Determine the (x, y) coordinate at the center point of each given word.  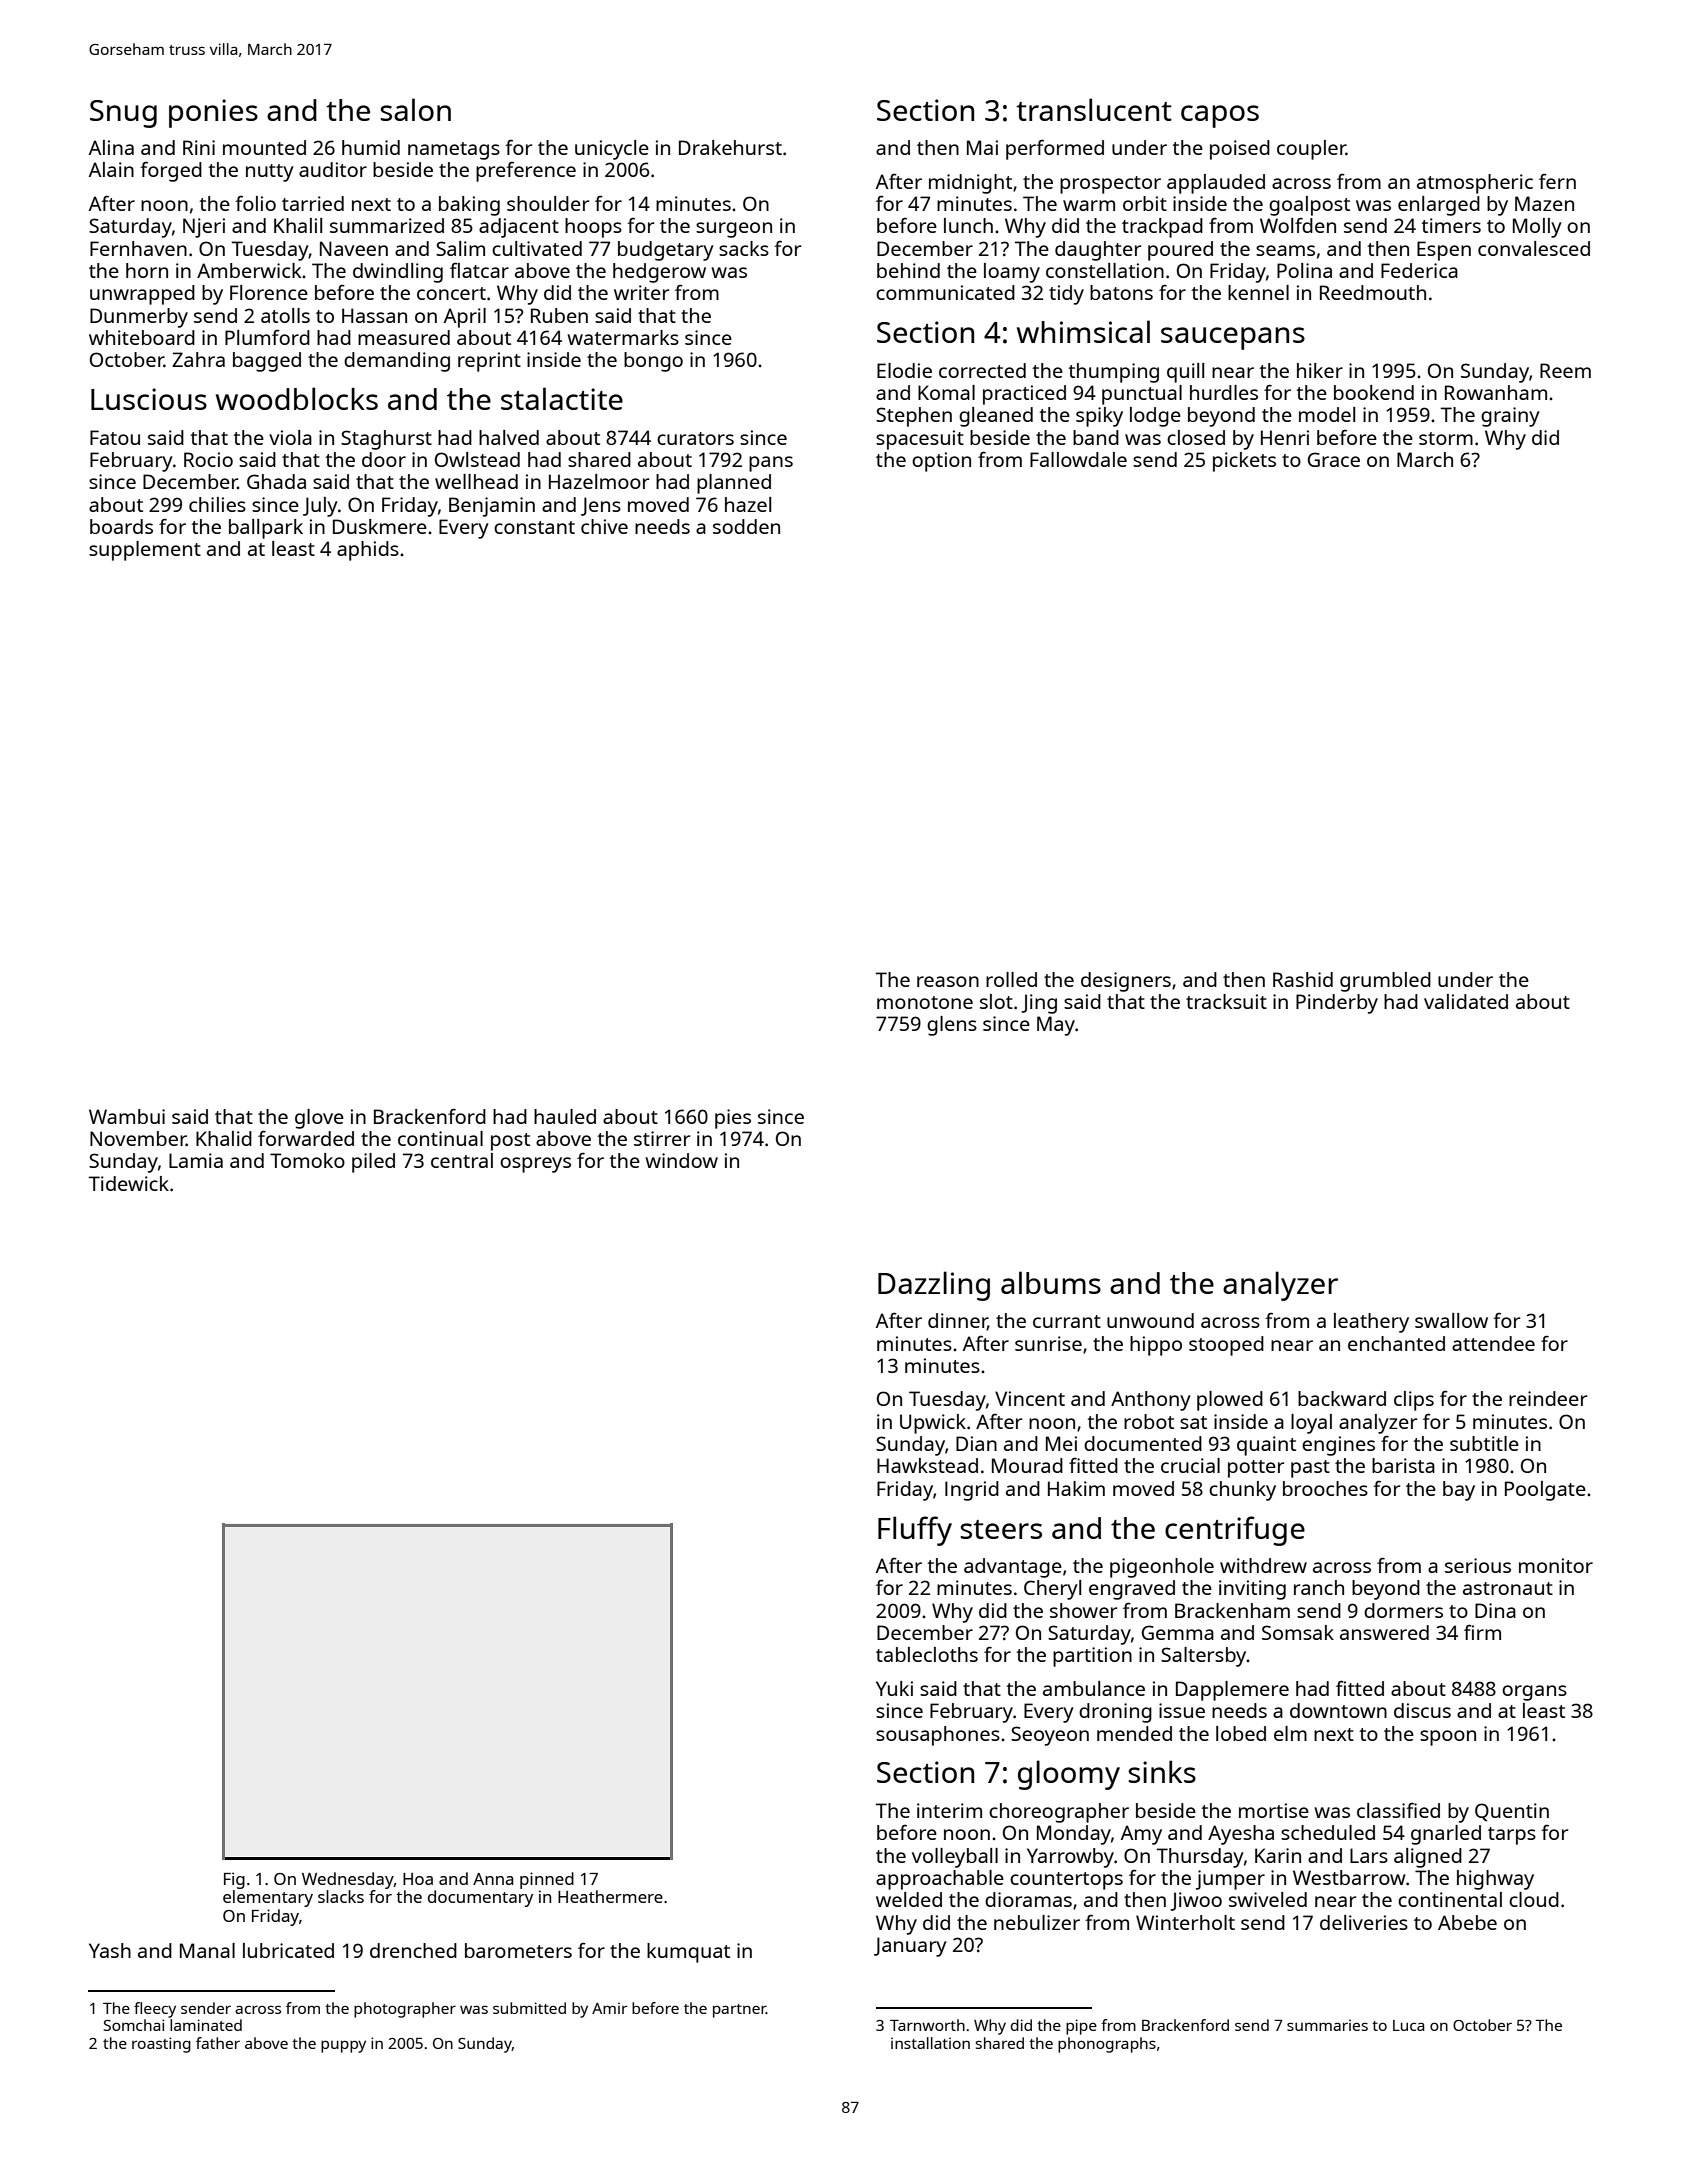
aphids (368, 551)
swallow (1451, 1320)
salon (416, 109)
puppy (343, 2046)
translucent (1094, 109)
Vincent (1030, 1398)
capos (1220, 116)
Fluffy (915, 1531)
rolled (1011, 979)
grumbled (1385, 982)
